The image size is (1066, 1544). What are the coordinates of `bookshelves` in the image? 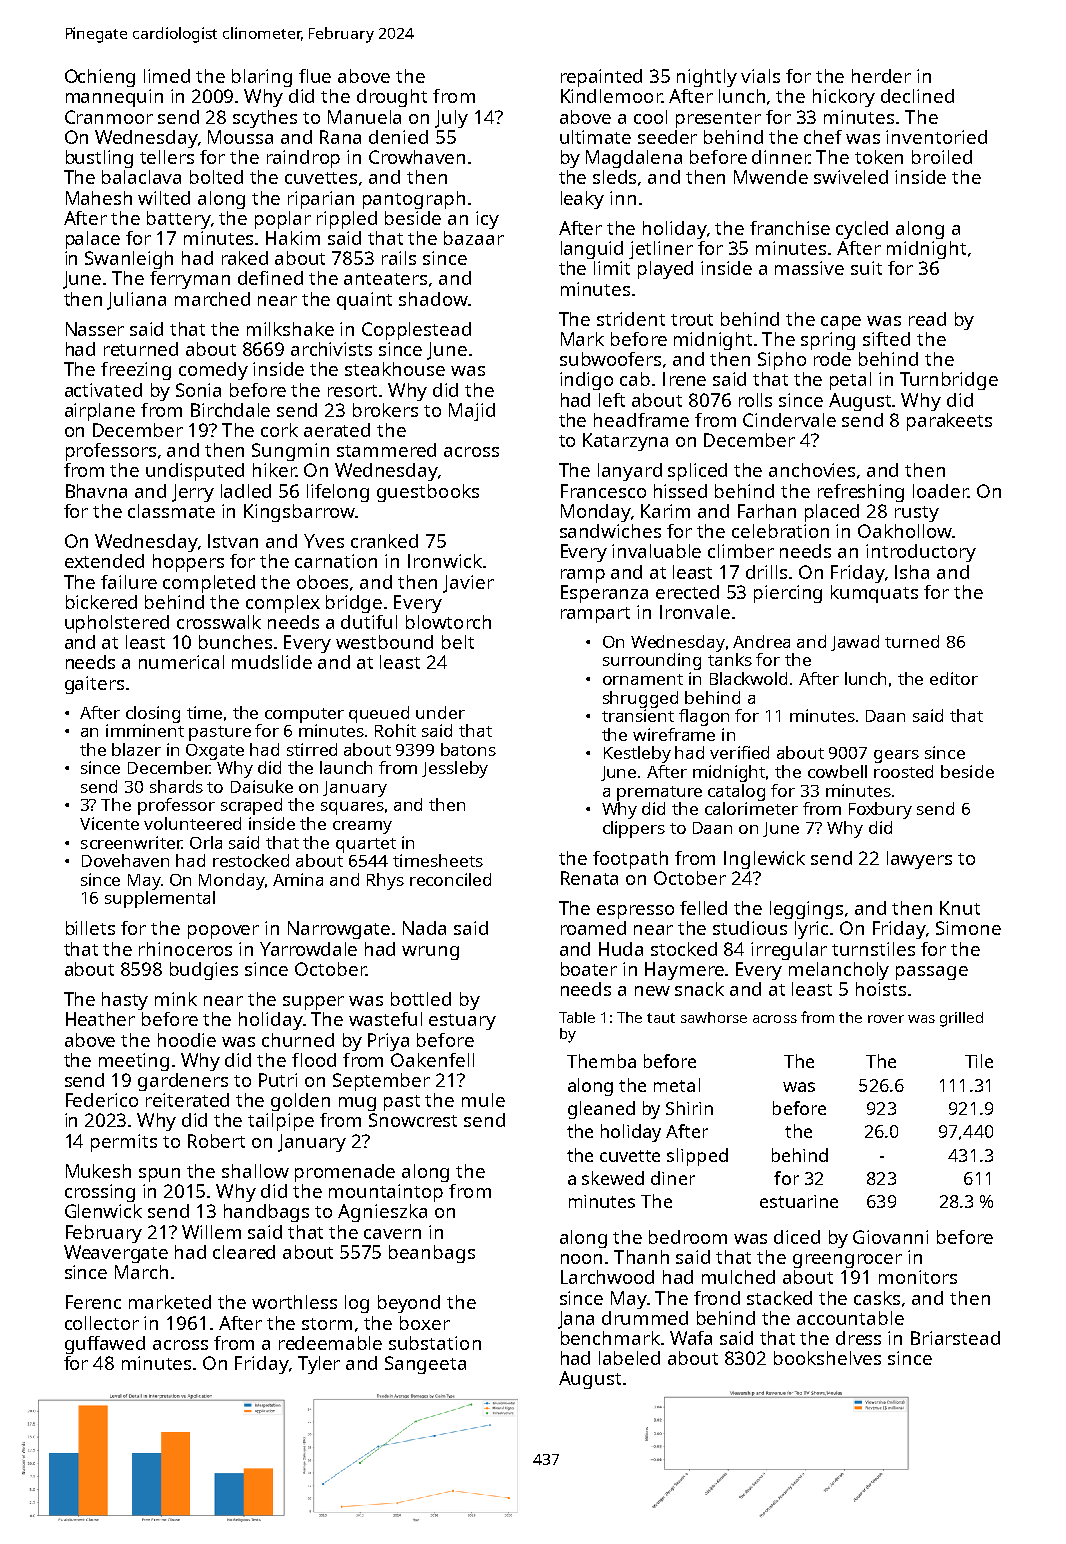 It's located at (827, 1358).
